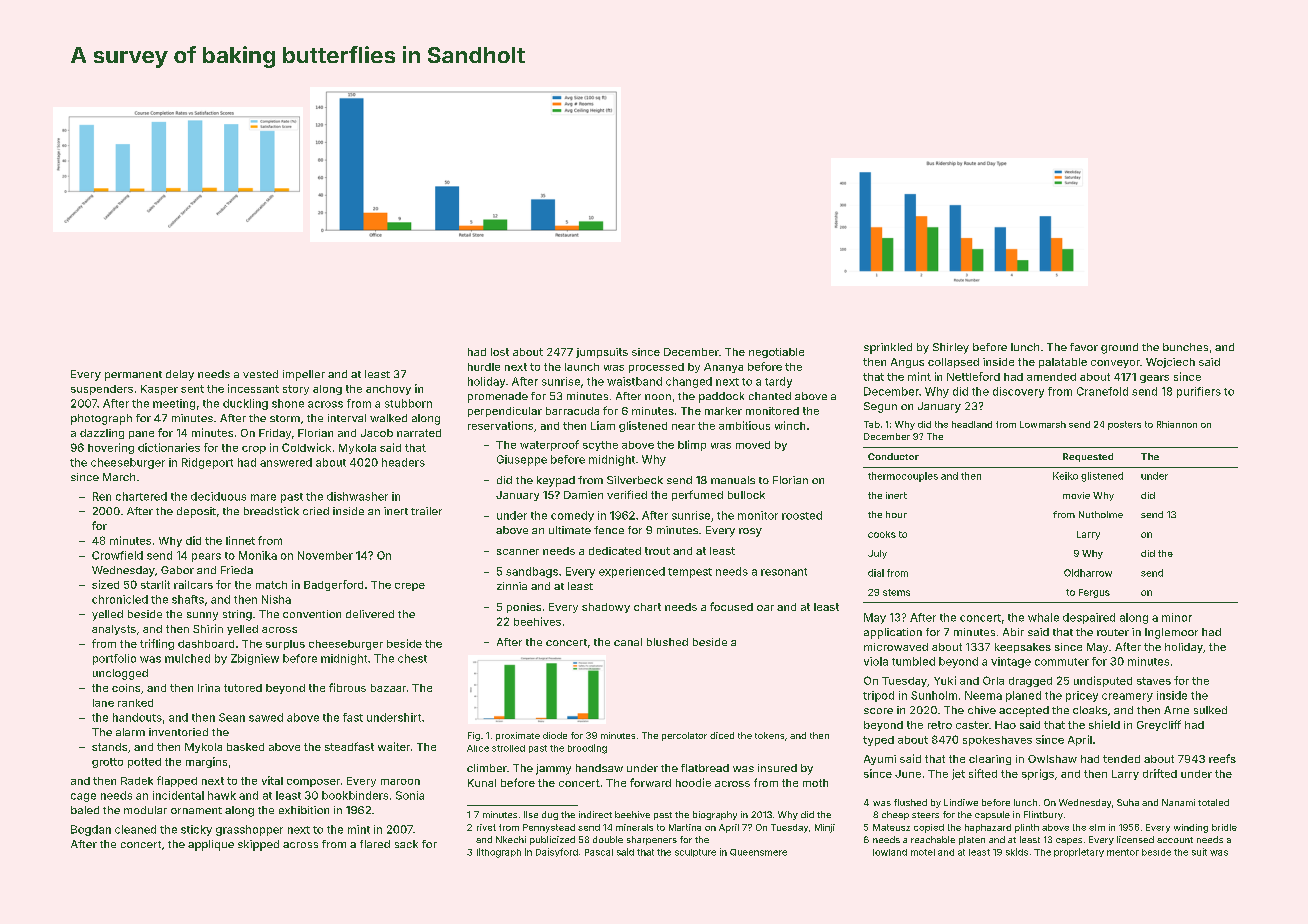 This page has height=924, width=1308. What do you see at coordinates (1084, 347) in the page?
I see `favor` at bounding box center [1084, 347].
